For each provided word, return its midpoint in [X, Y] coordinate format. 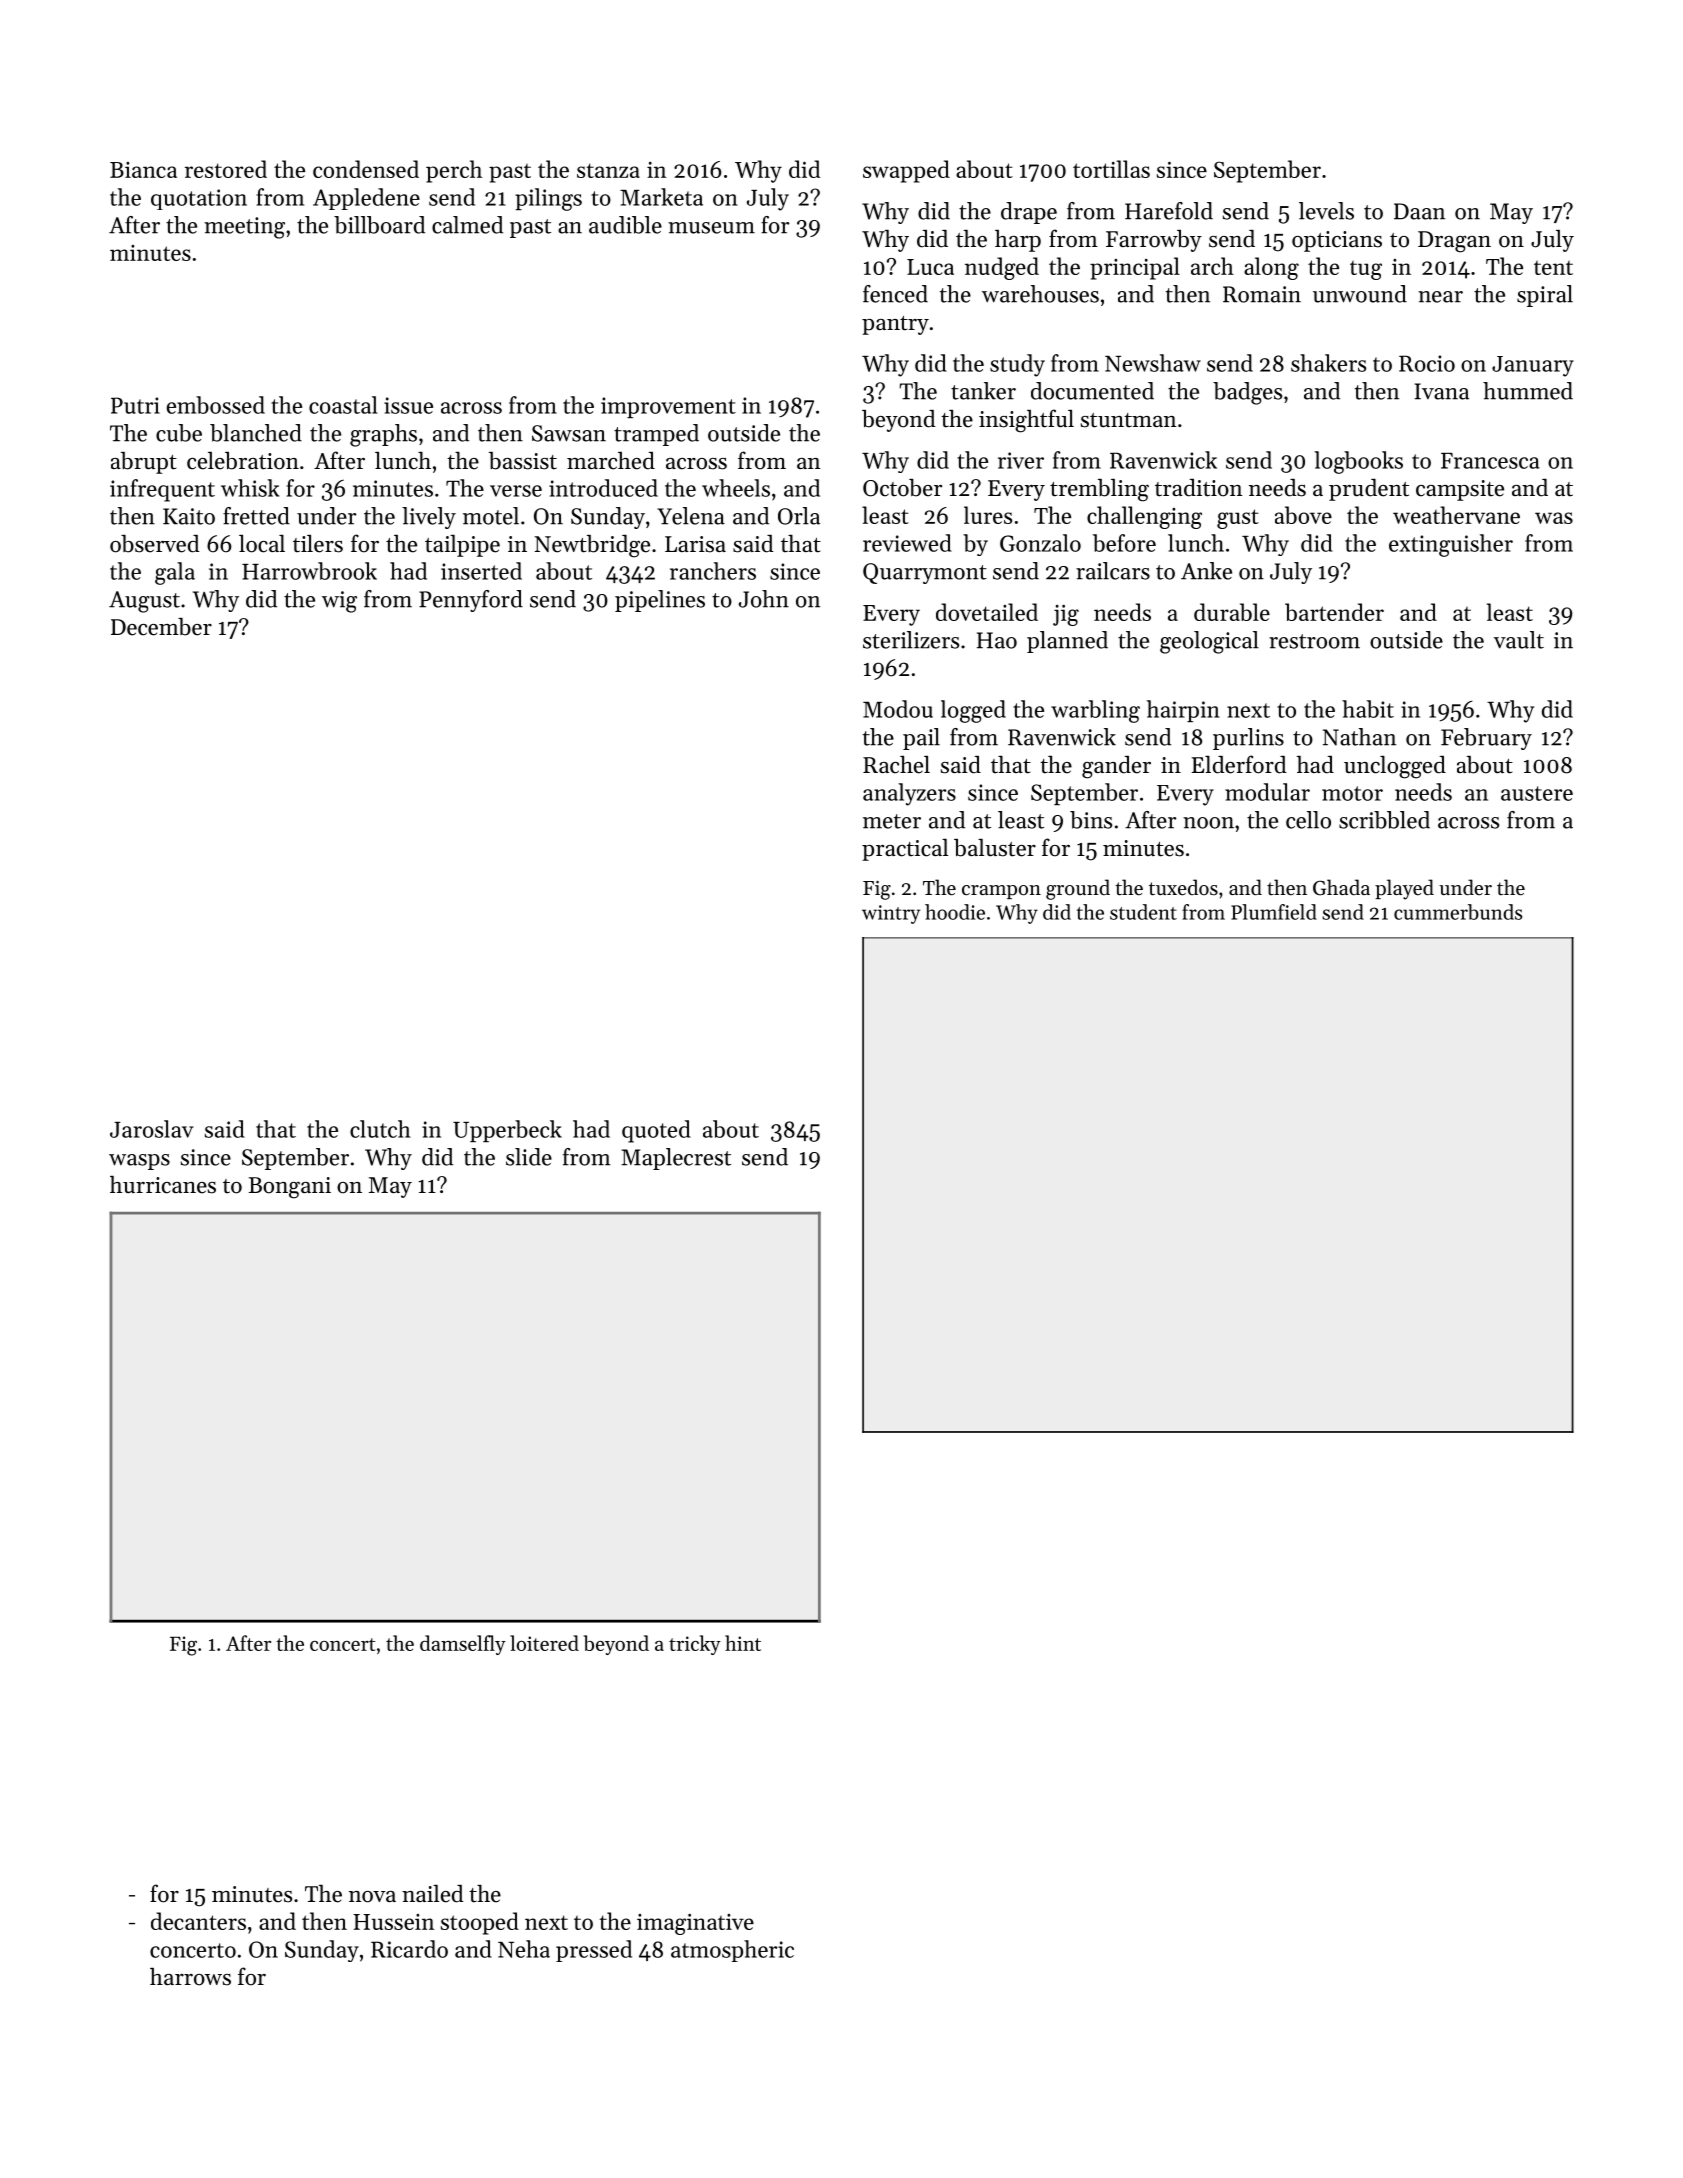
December [161, 627]
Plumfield [1274, 912]
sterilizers [911, 640]
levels [1326, 211]
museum [711, 228]
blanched [256, 433]
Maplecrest [676, 1159]
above [1303, 515]
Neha [524, 1949]
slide [529, 1157]
